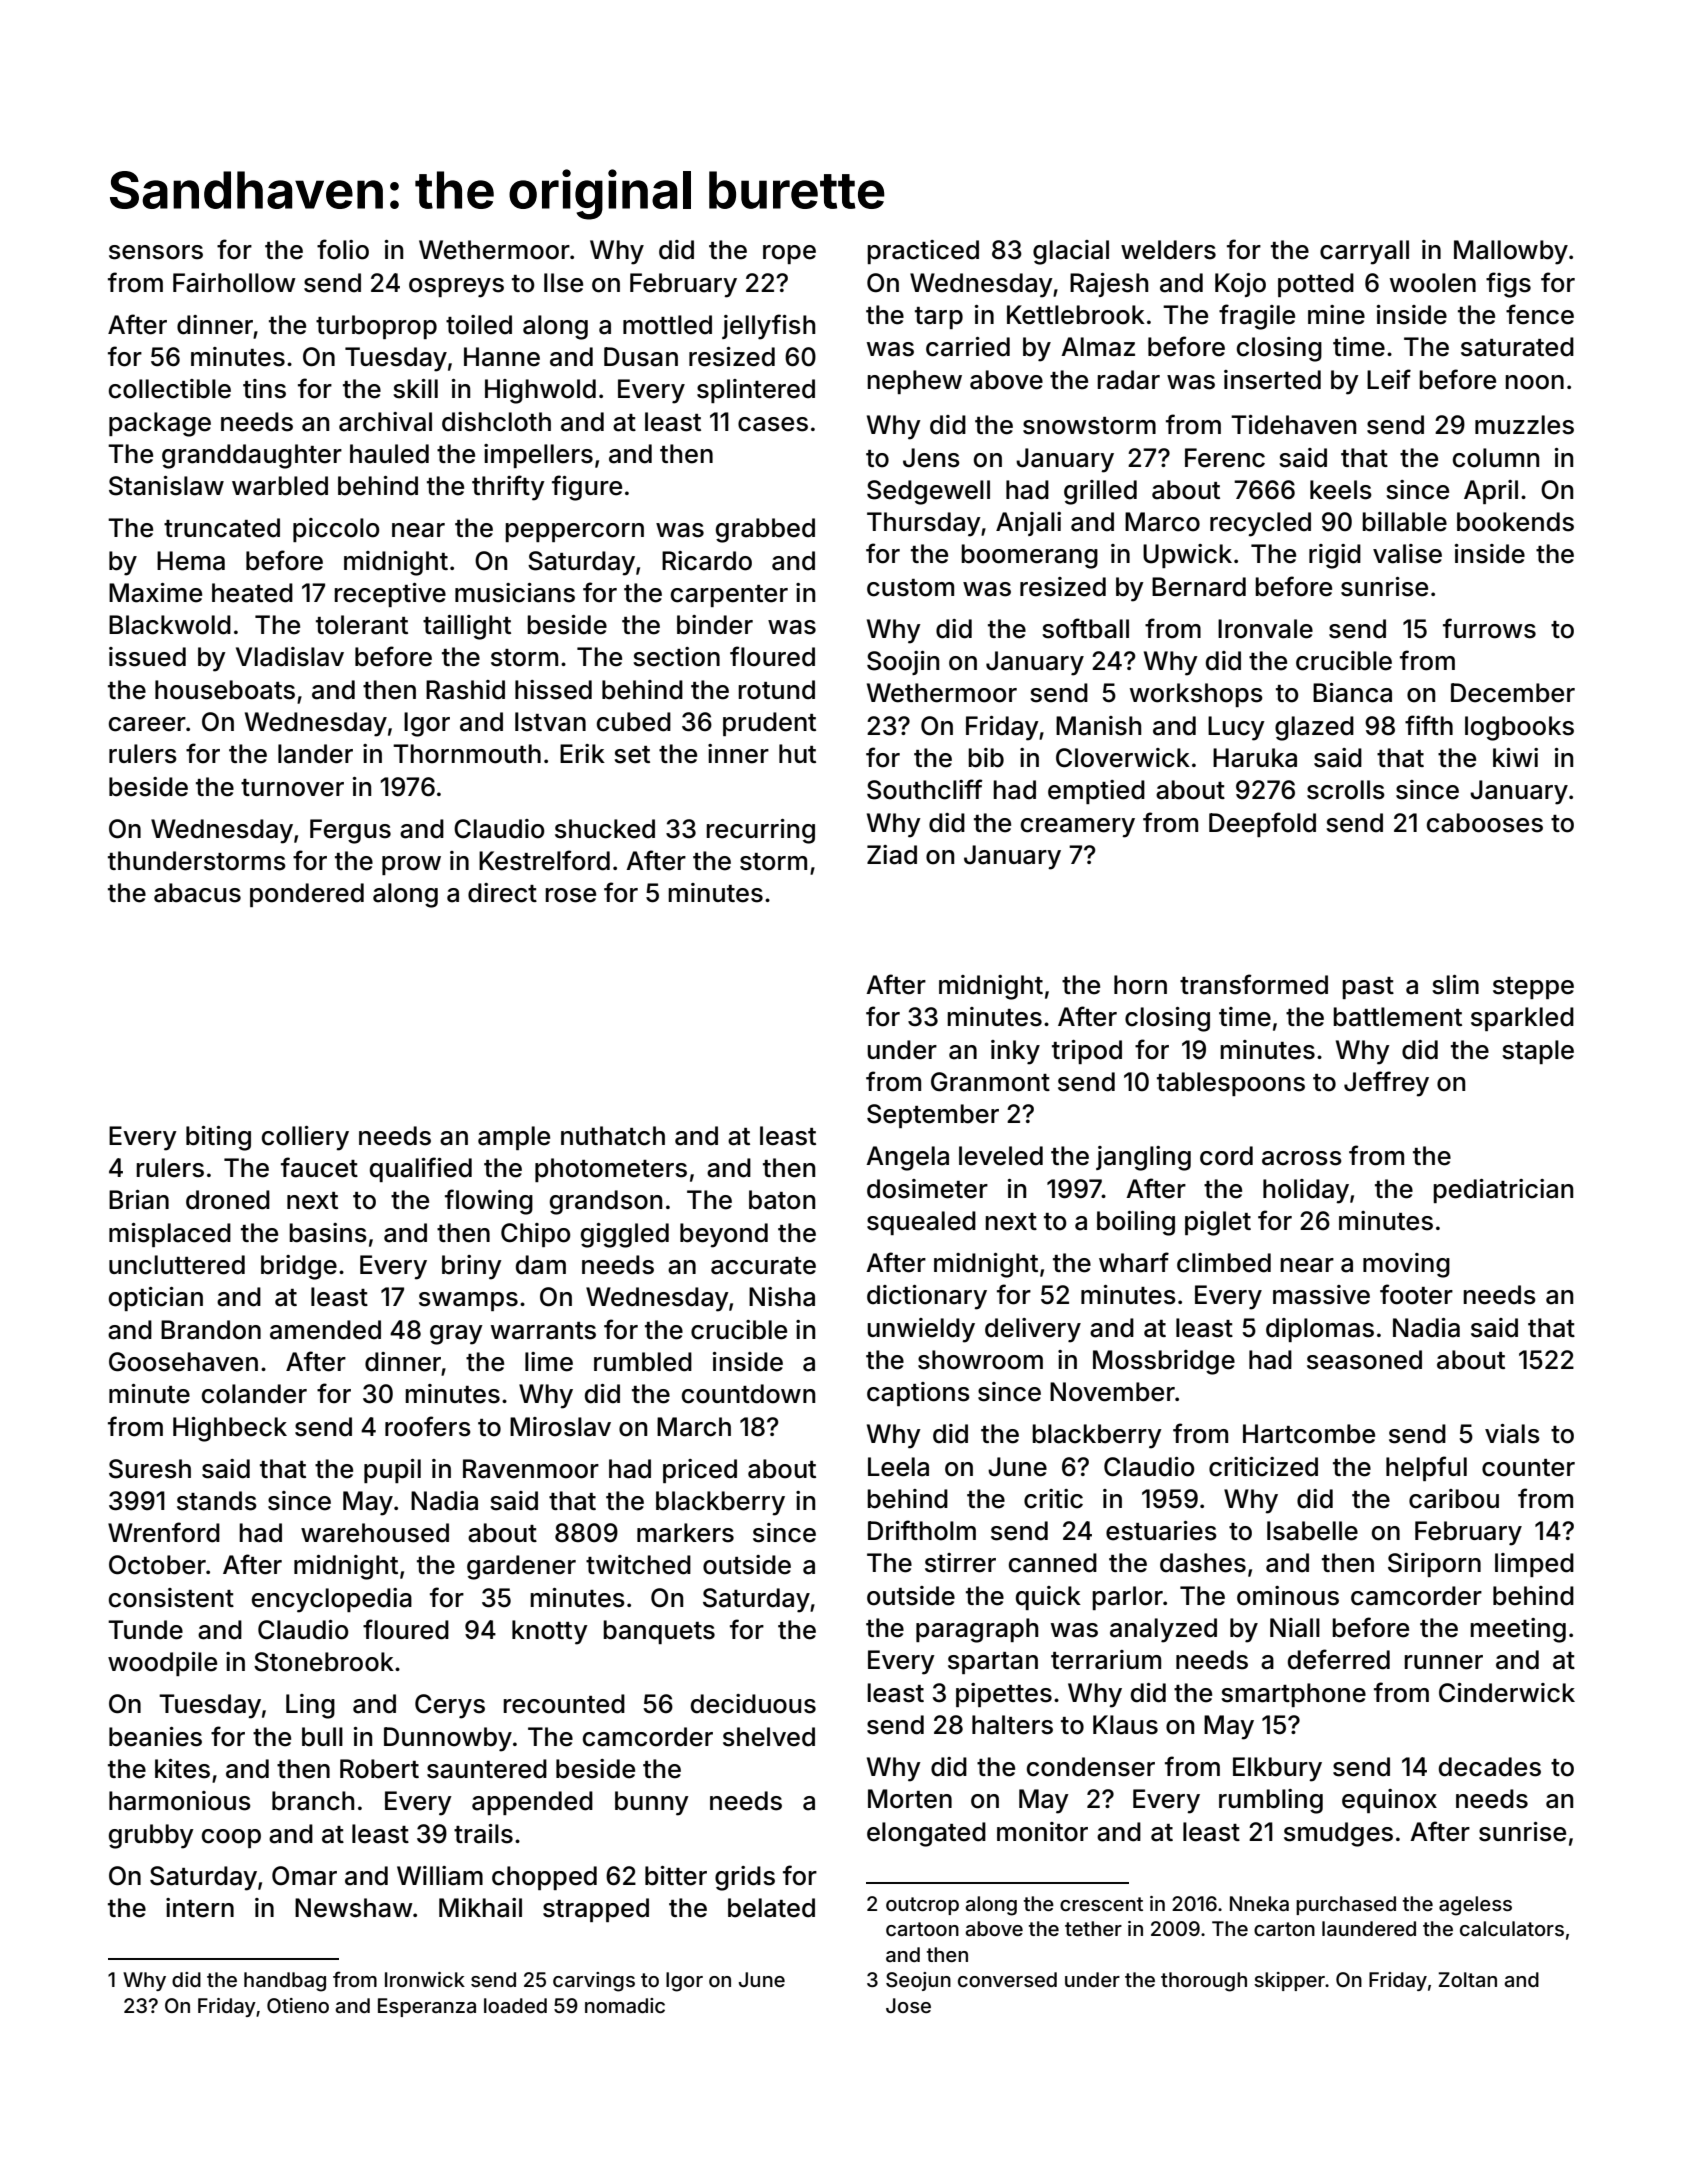 This screenshot has height=2178, width=1683. I want to click on Otieno, so click(298, 2005).
